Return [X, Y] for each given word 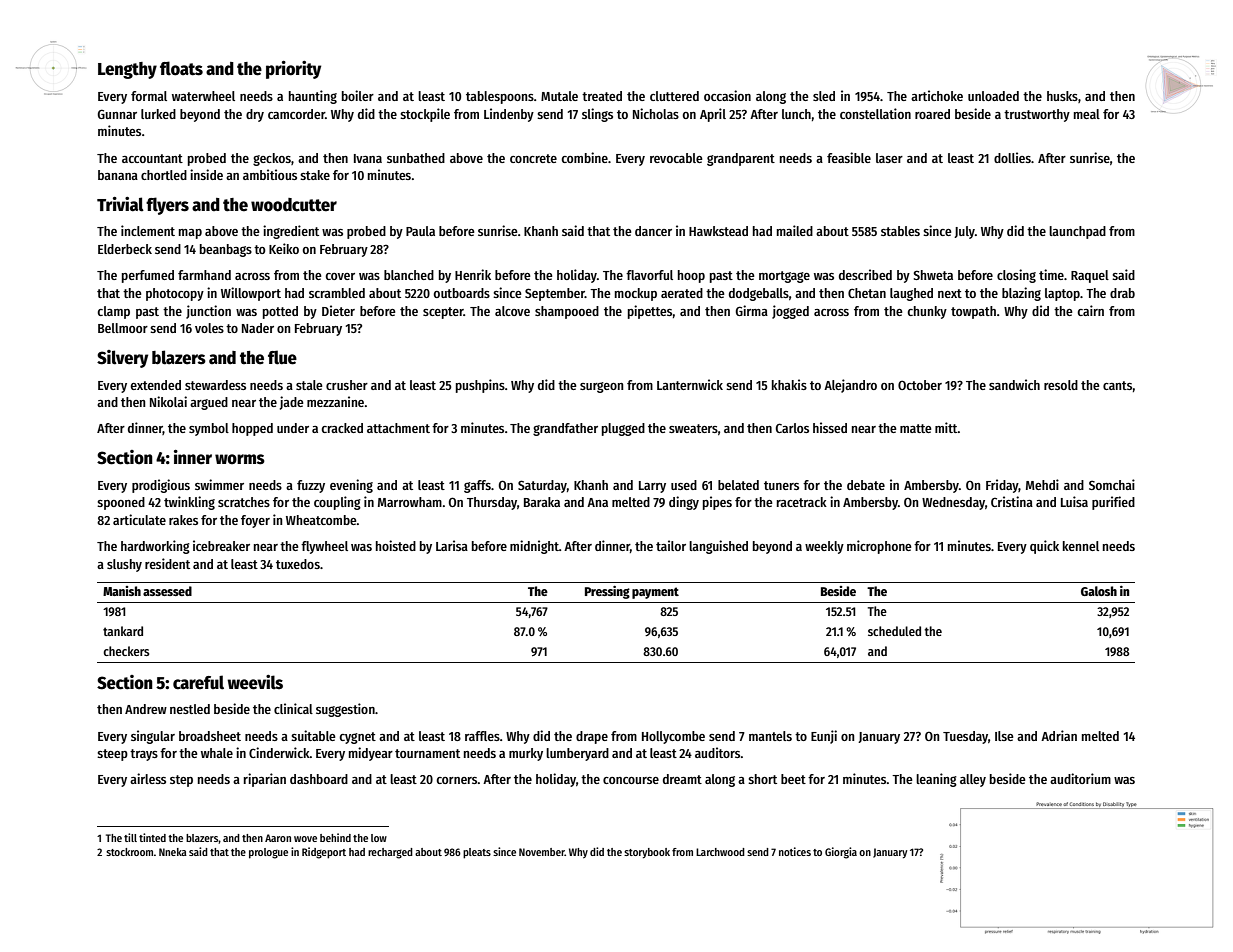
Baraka [542, 502]
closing [1016, 276]
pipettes [650, 312]
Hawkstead [718, 231]
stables [900, 231]
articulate [139, 519]
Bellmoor [123, 328]
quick [1044, 547]
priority [293, 70]
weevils [255, 682]
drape [592, 737]
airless [148, 778]
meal [1087, 114]
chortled [164, 175]
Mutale [559, 96]
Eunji [824, 737]
